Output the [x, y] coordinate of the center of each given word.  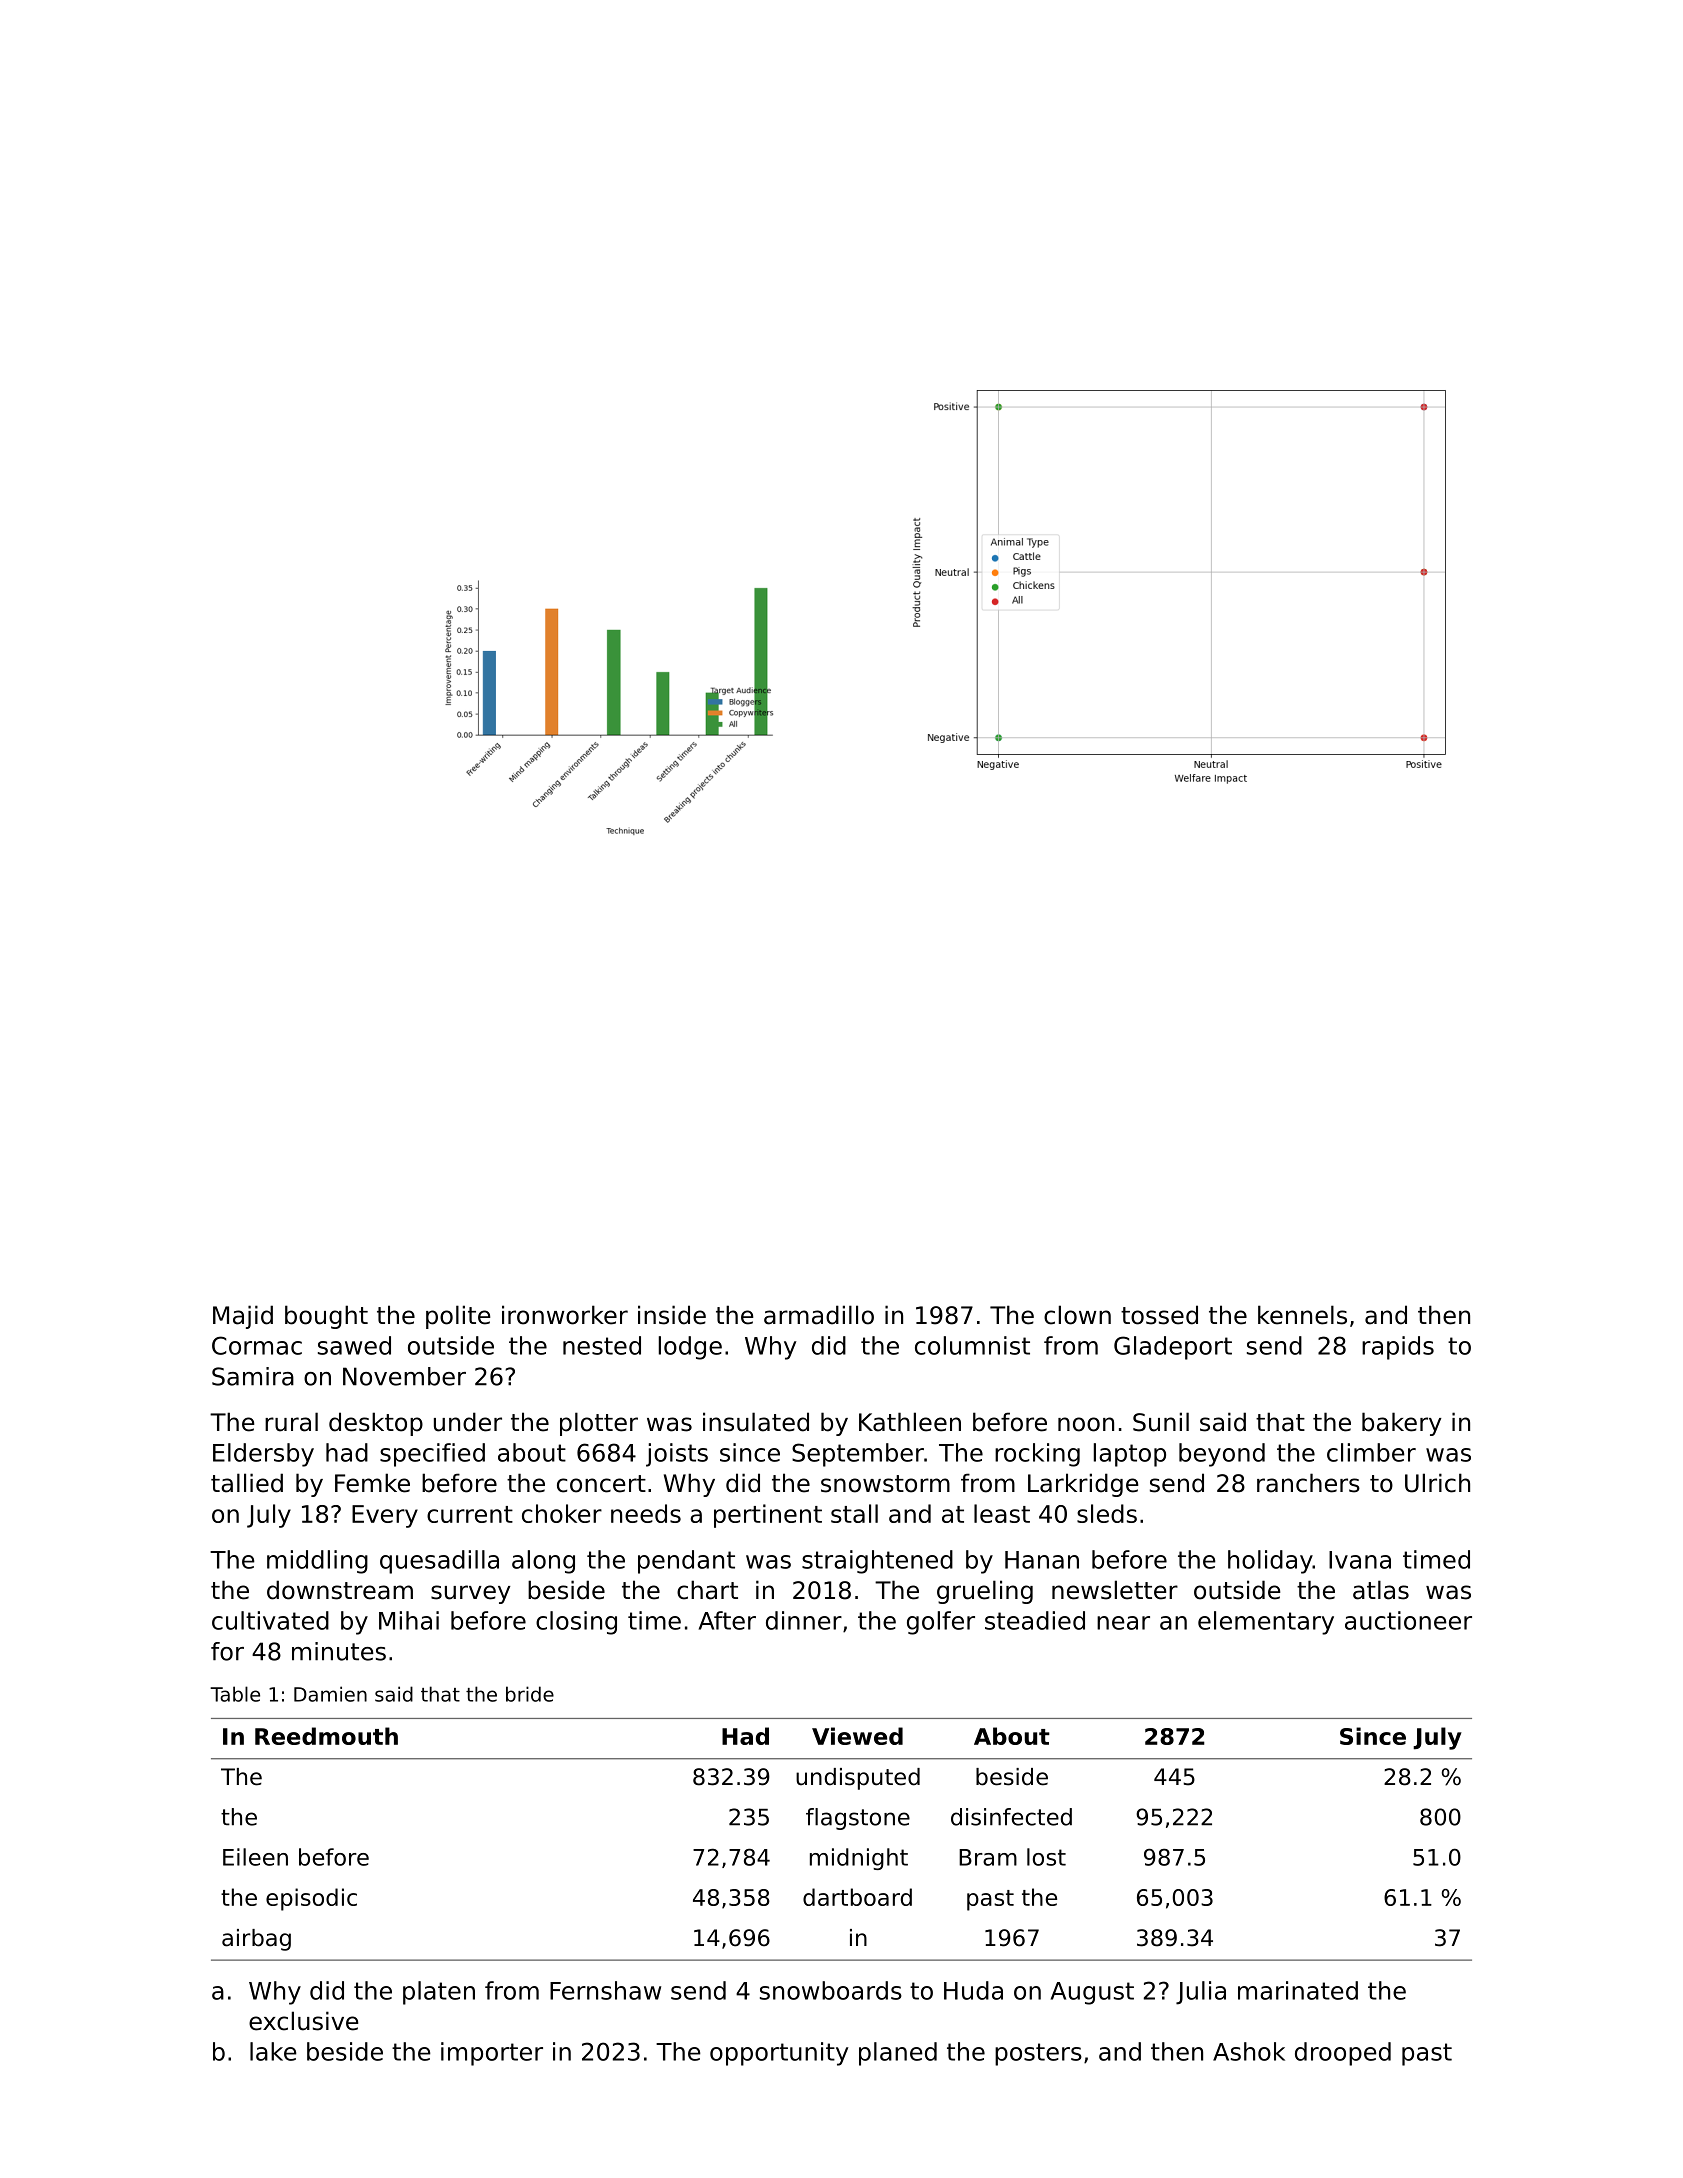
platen [439, 1993]
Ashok [1249, 2051]
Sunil [1161, 1422]
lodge [690, 1348]
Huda [973, 1990]
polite [458, 1317]
